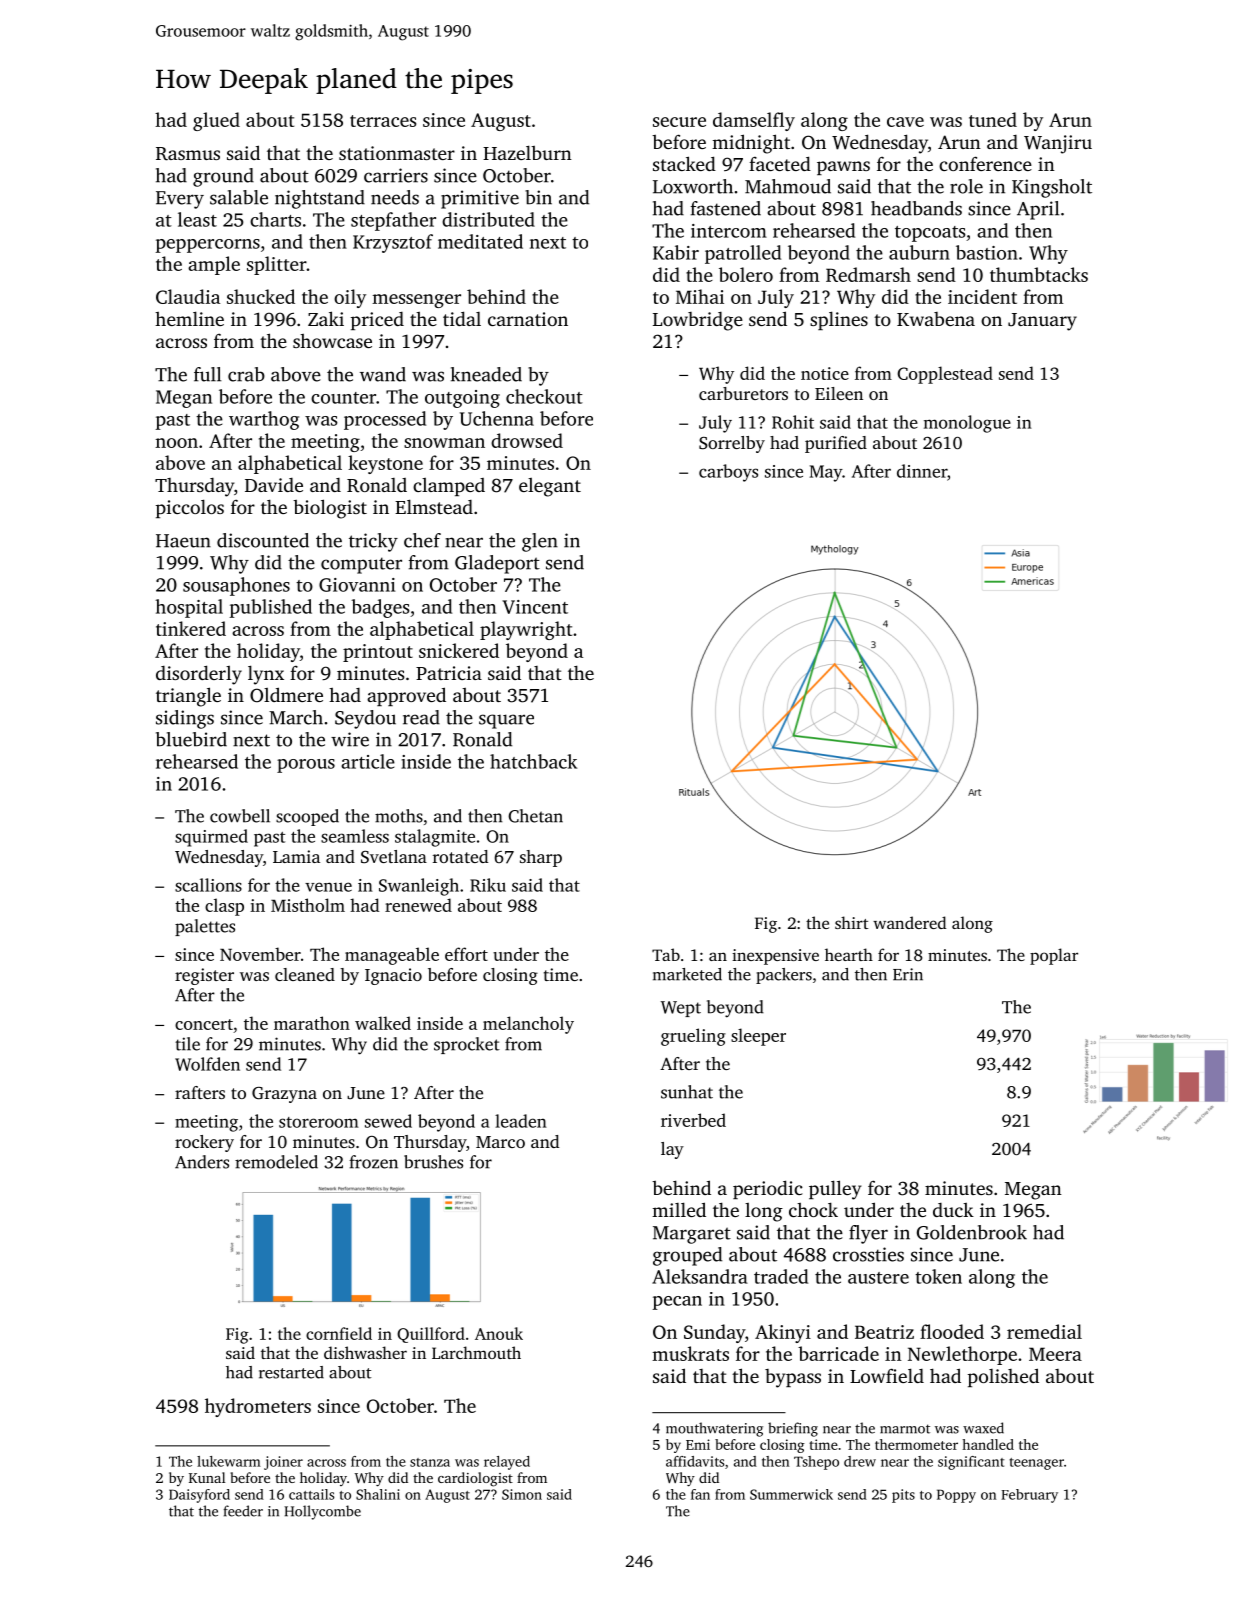  Describe the element at coordinates (836, 444) in the screenshot. I see `purified` at that location.
